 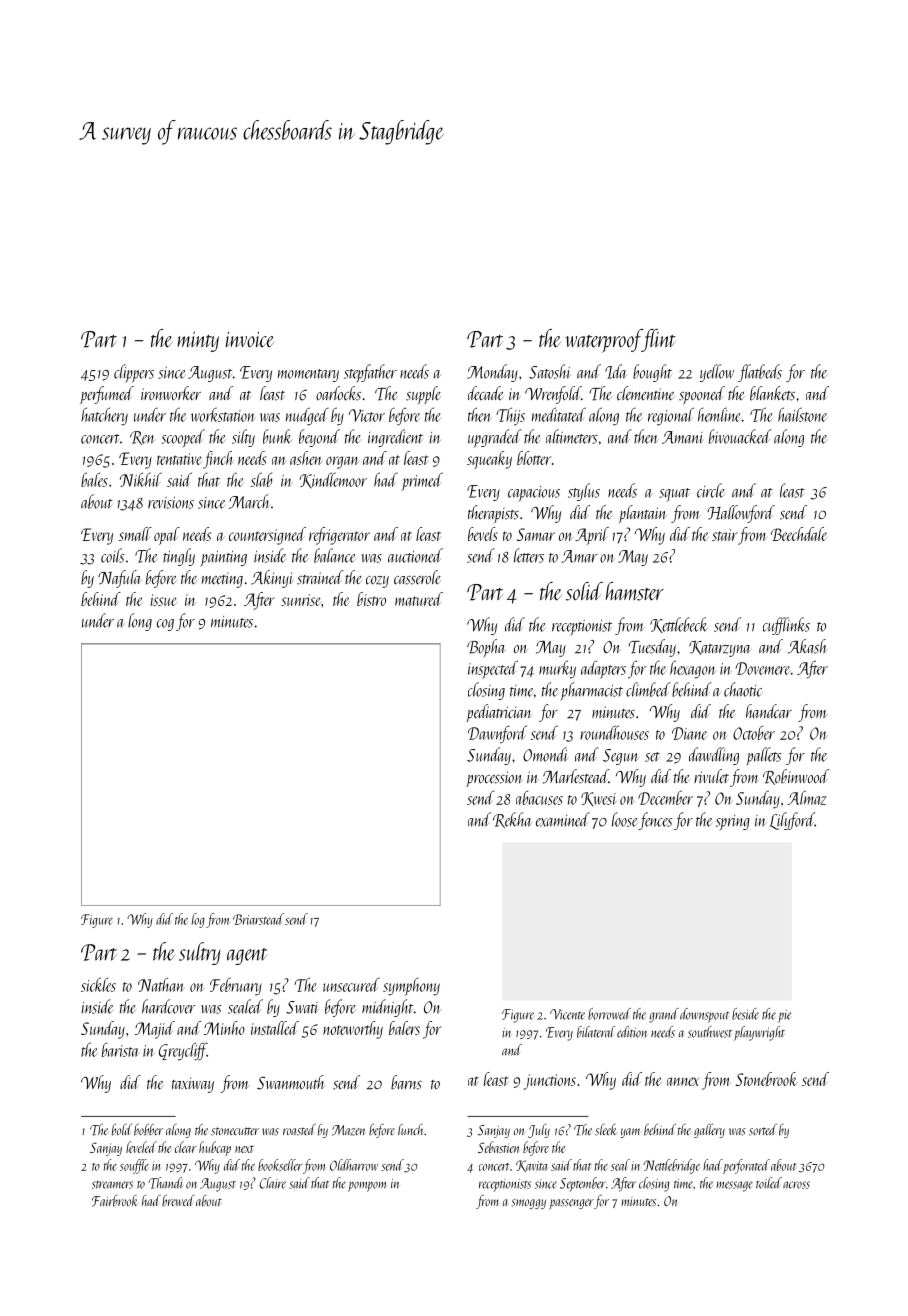 I want to click on capacious, so click(x=534, y=494).
